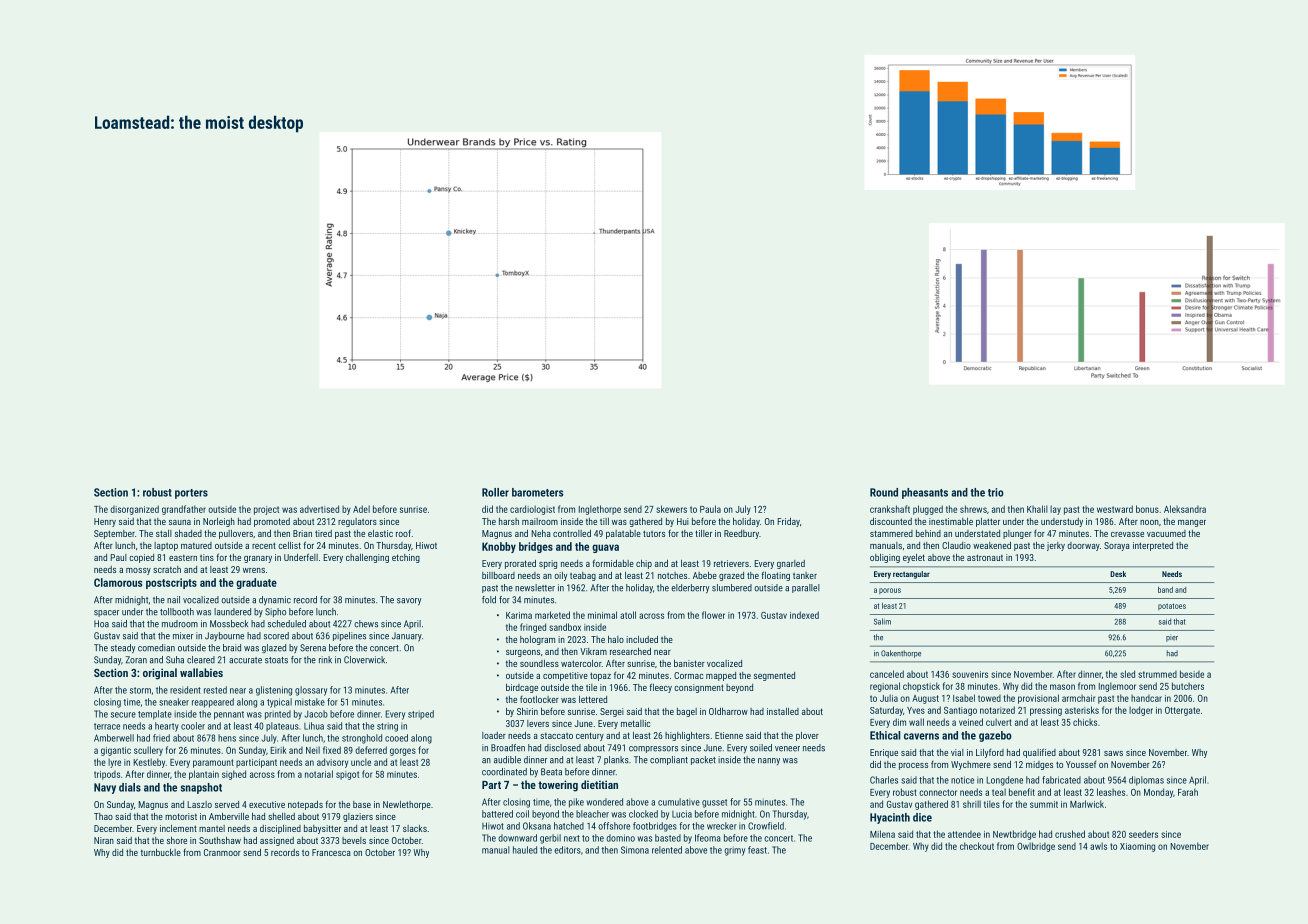  Describe the element at coordinates (1153, 546) in the image. I see `interpreted` at that location.
